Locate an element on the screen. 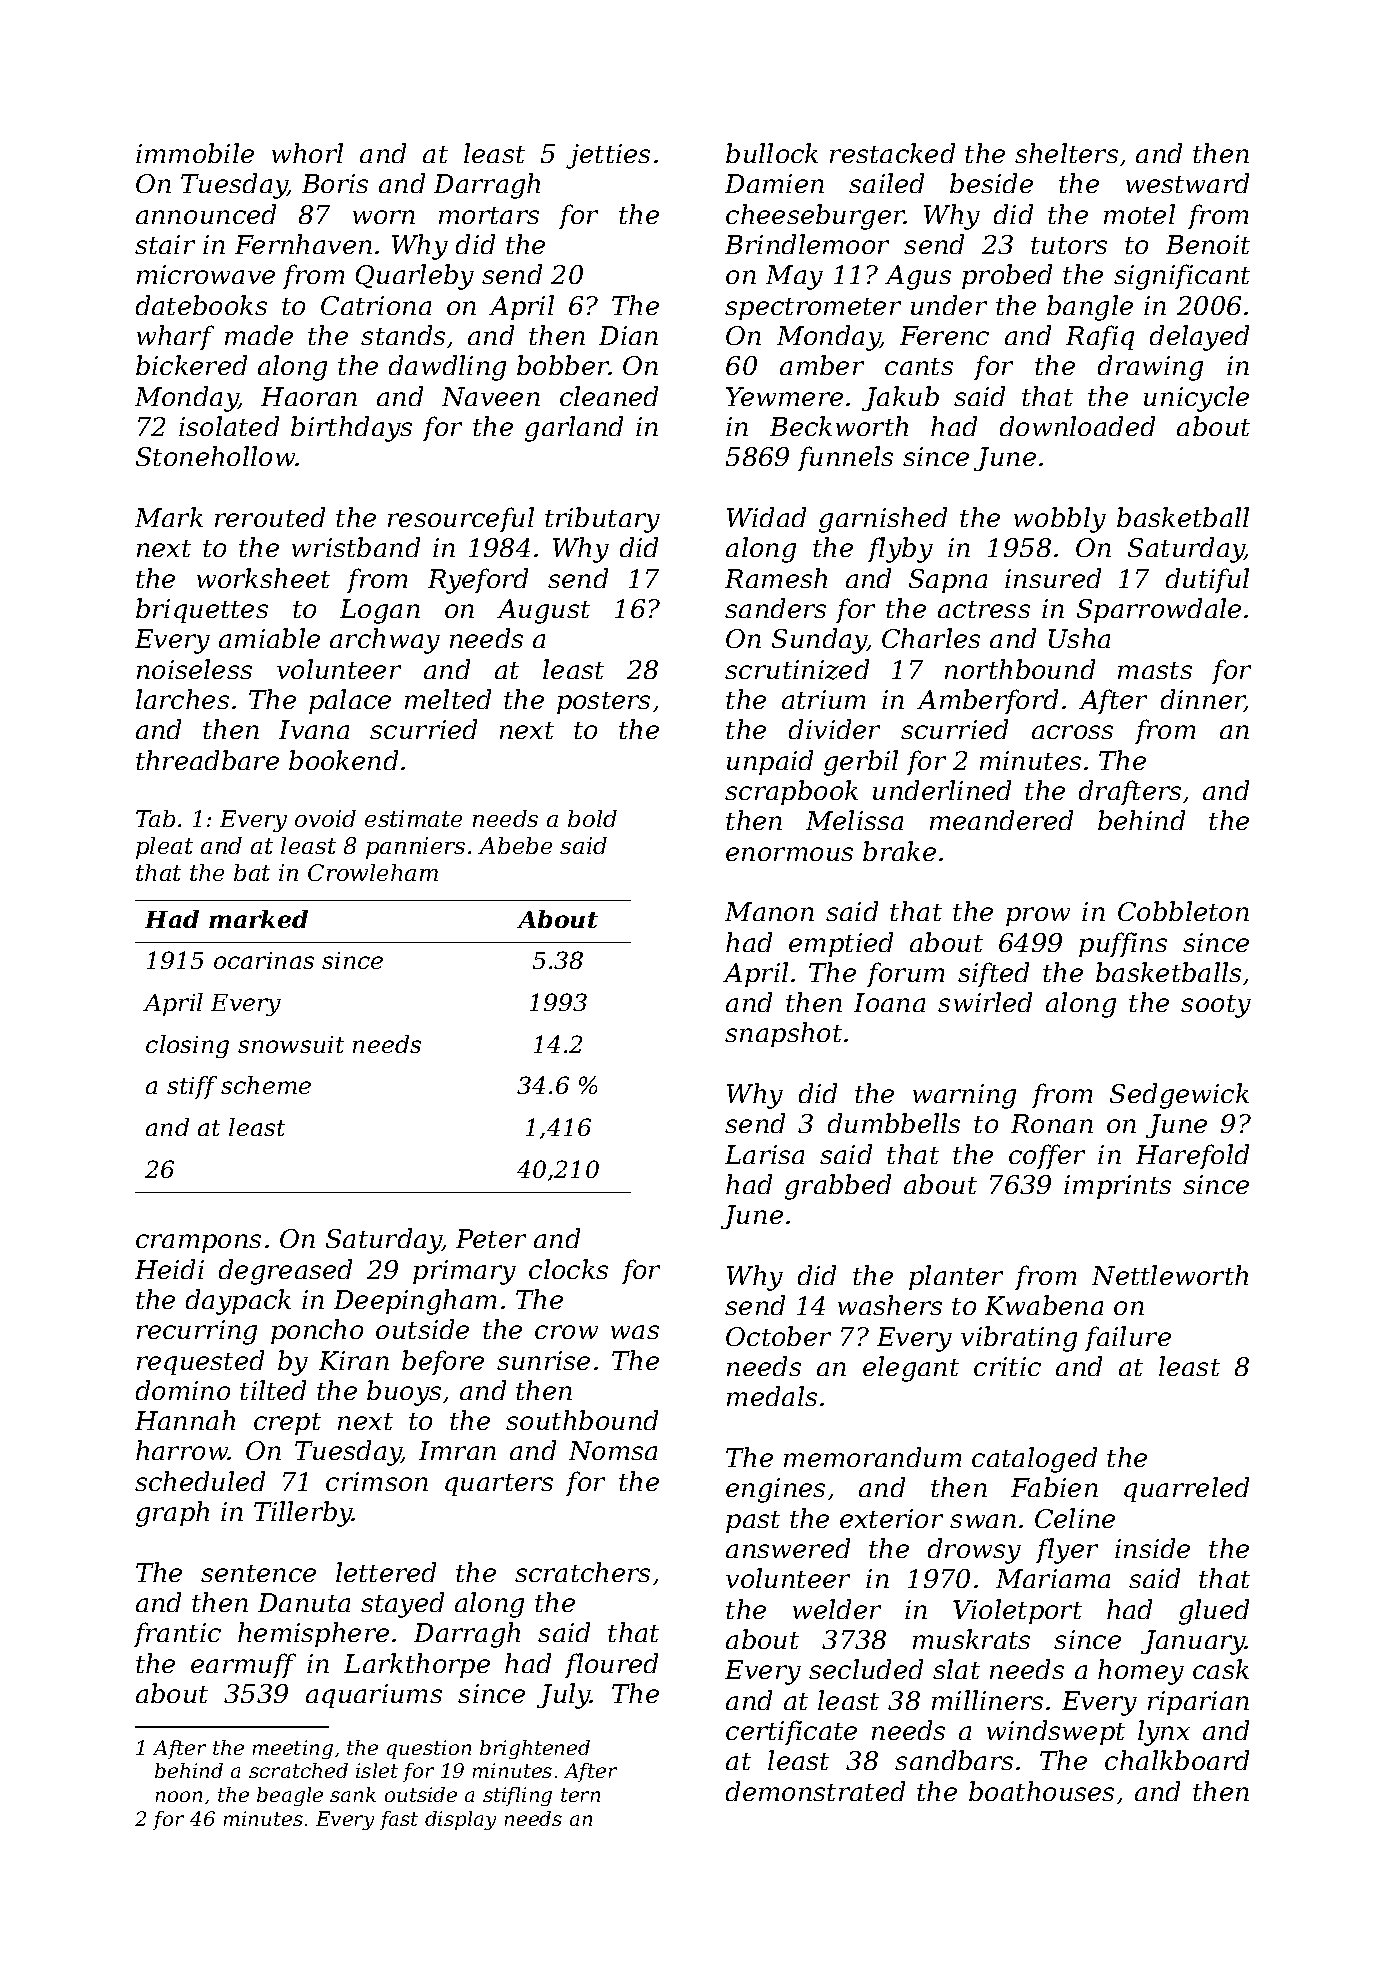 This screenshot has width=1386, height=1969. Logan is located at coordinates (380, 611).
